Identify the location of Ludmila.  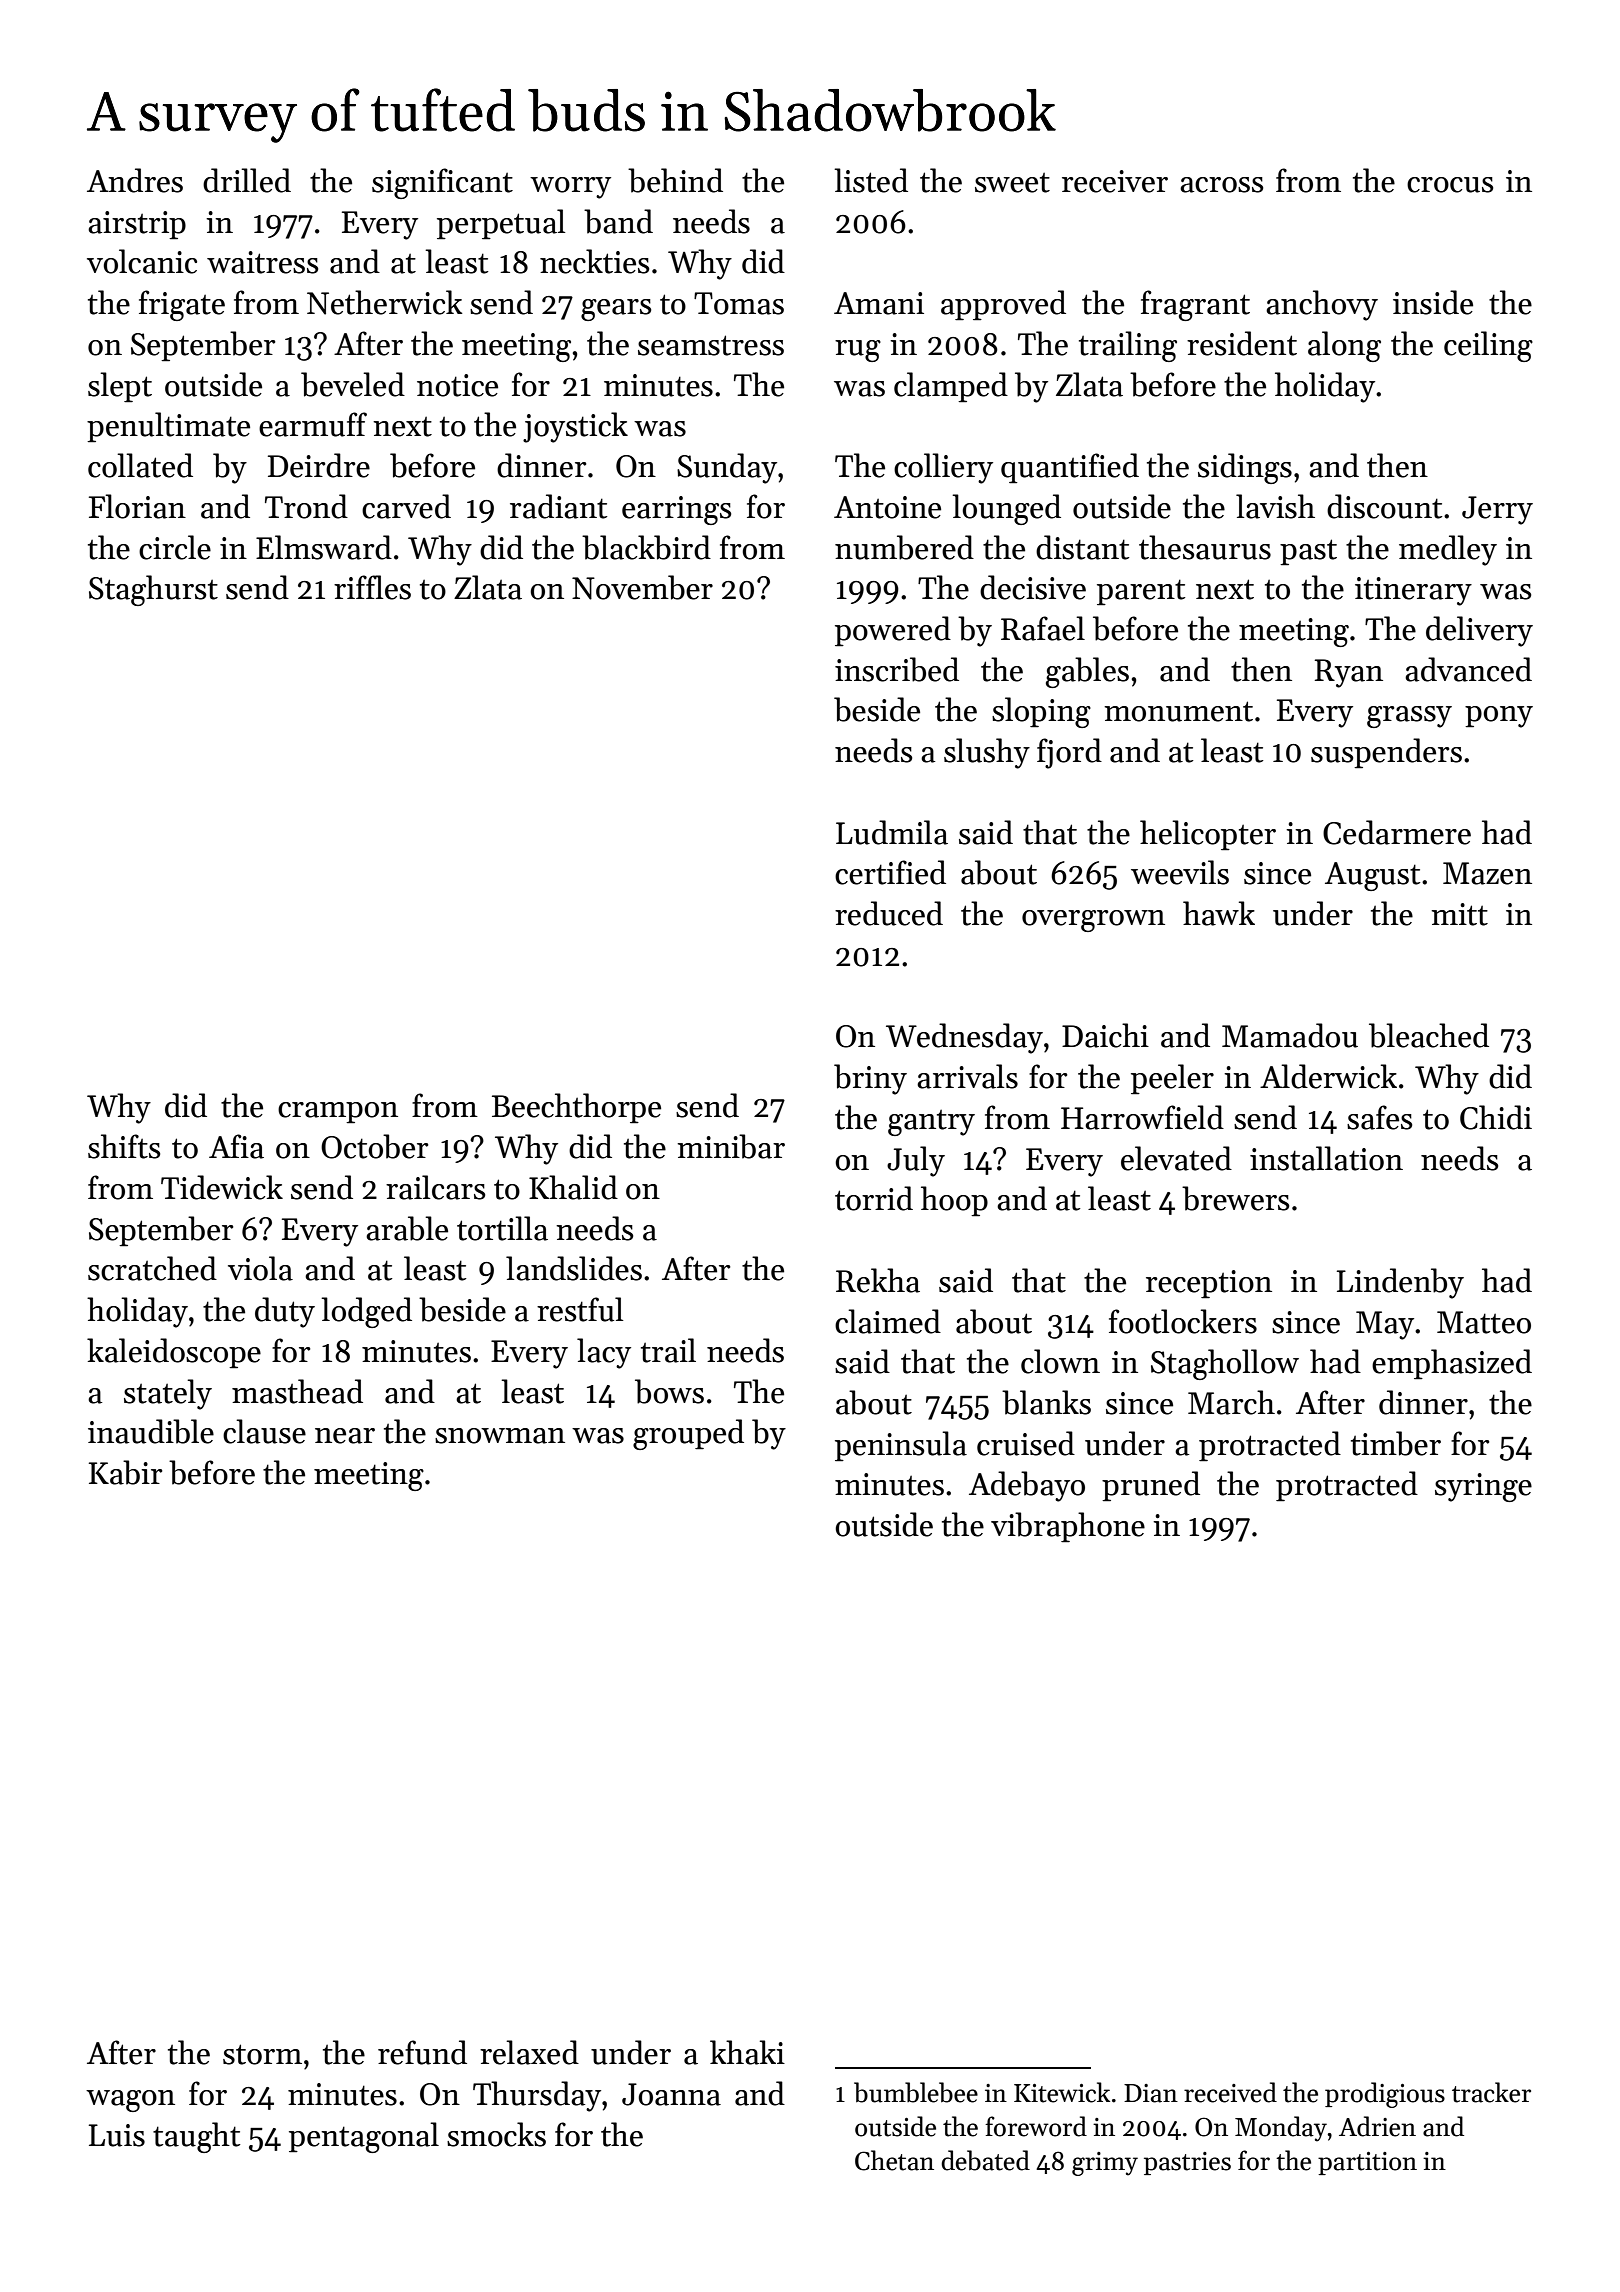
(892, 832).
